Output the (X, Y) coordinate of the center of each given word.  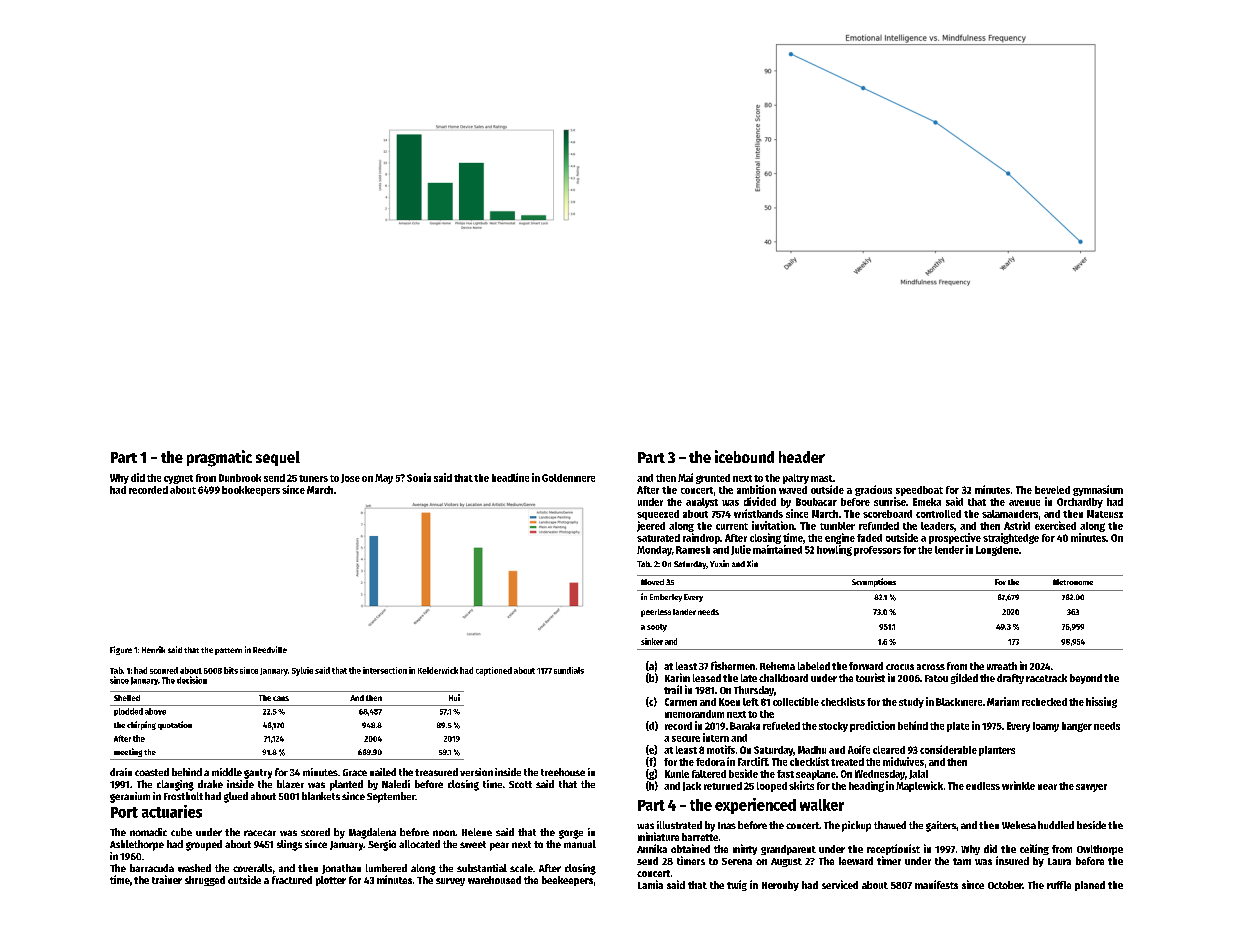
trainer (167, 879)
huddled (1056, 825)
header (802, 457)
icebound (744, 456)
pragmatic (219, 458)
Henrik (153, 649)
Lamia (650, 884)
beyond (1086, 679)
